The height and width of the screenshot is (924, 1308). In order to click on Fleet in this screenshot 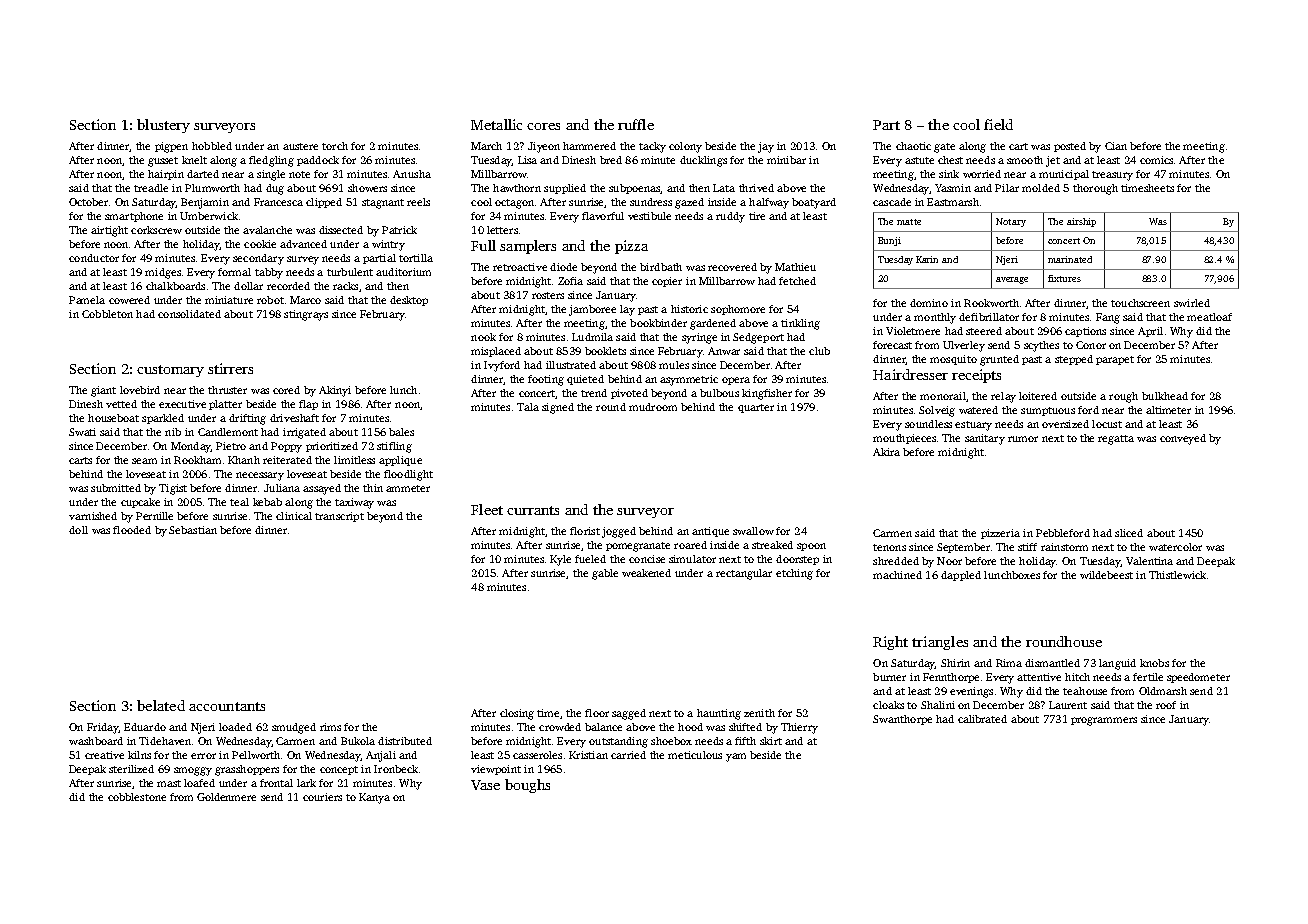, I will do `click(487, 509)`.
